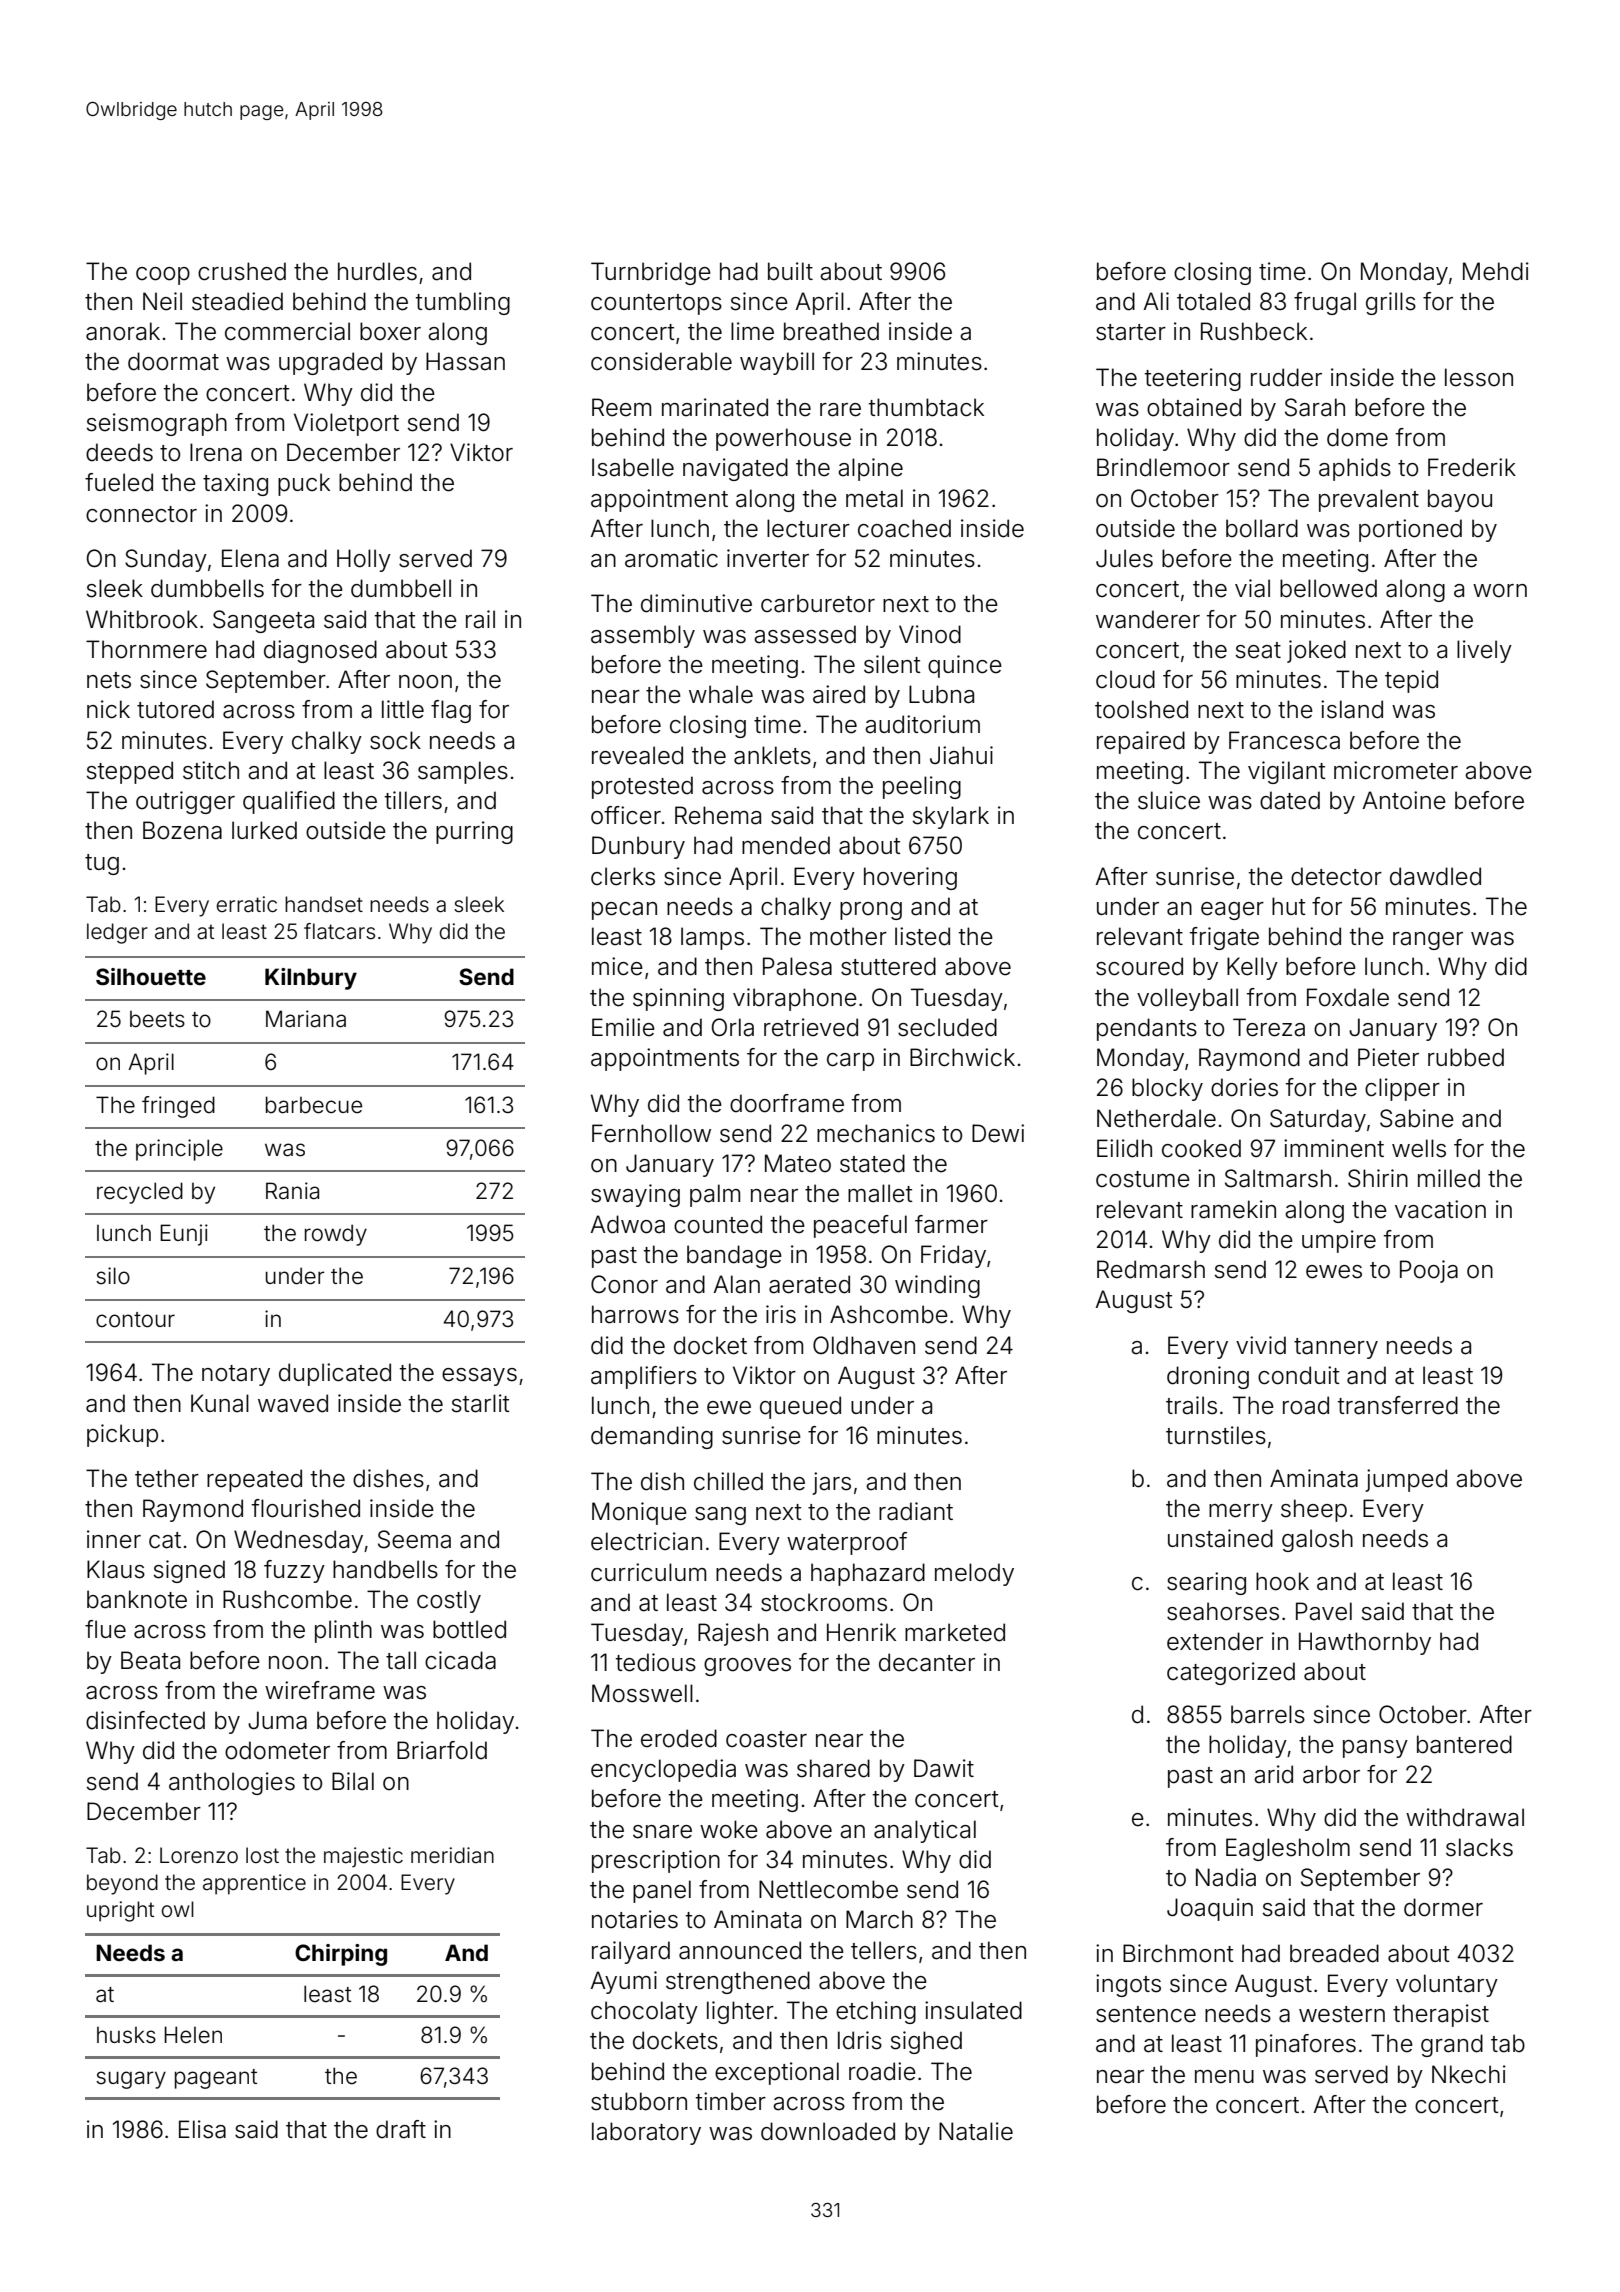 The width and height of the screenshot is (1620, 2292). What do you see at coordinates (140, 1193) in the screenshot?
I see `recycled` at bounding box center [140, 1193].
